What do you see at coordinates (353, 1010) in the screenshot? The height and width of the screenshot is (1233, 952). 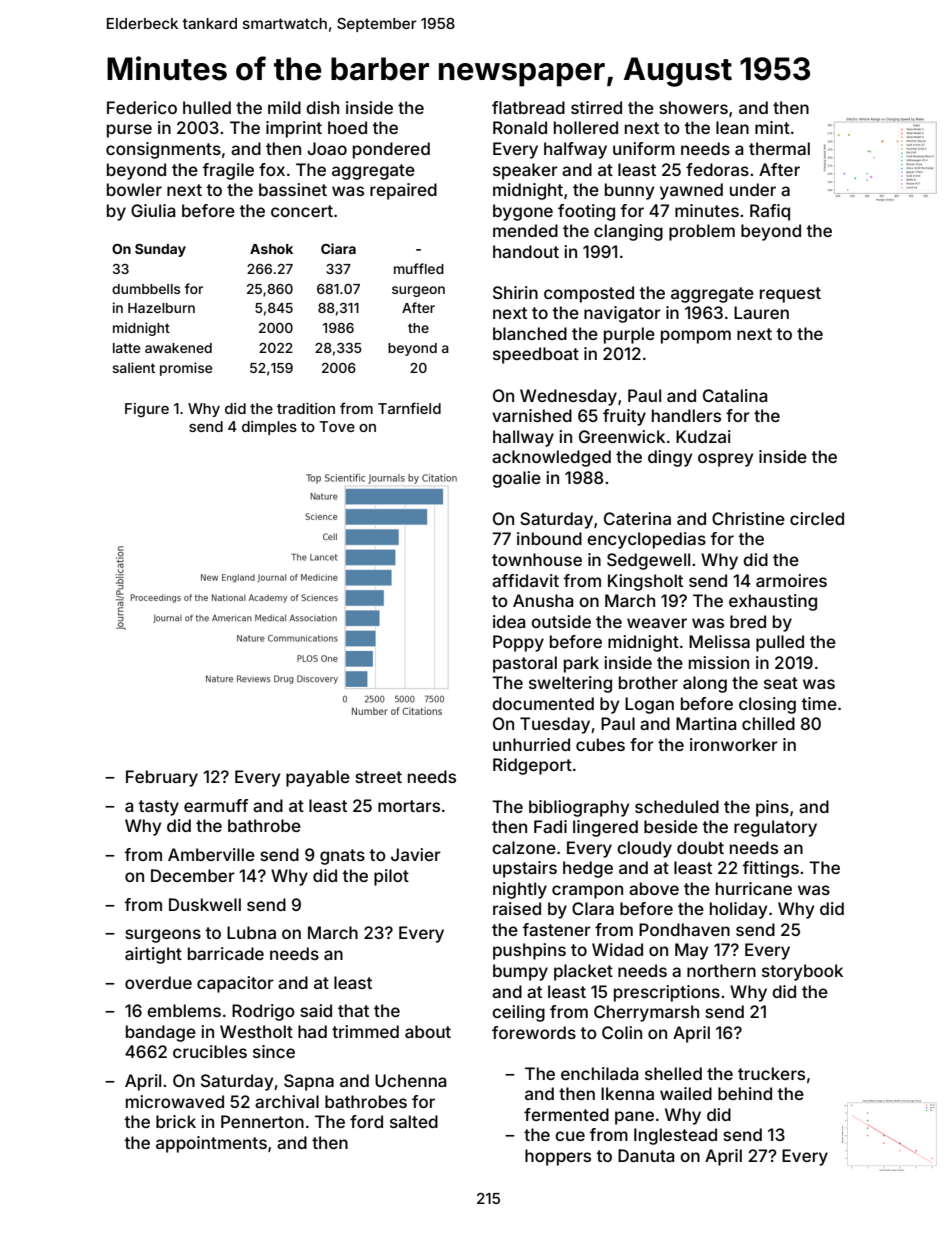 I see `that` at bounding box center [353, 1010].
